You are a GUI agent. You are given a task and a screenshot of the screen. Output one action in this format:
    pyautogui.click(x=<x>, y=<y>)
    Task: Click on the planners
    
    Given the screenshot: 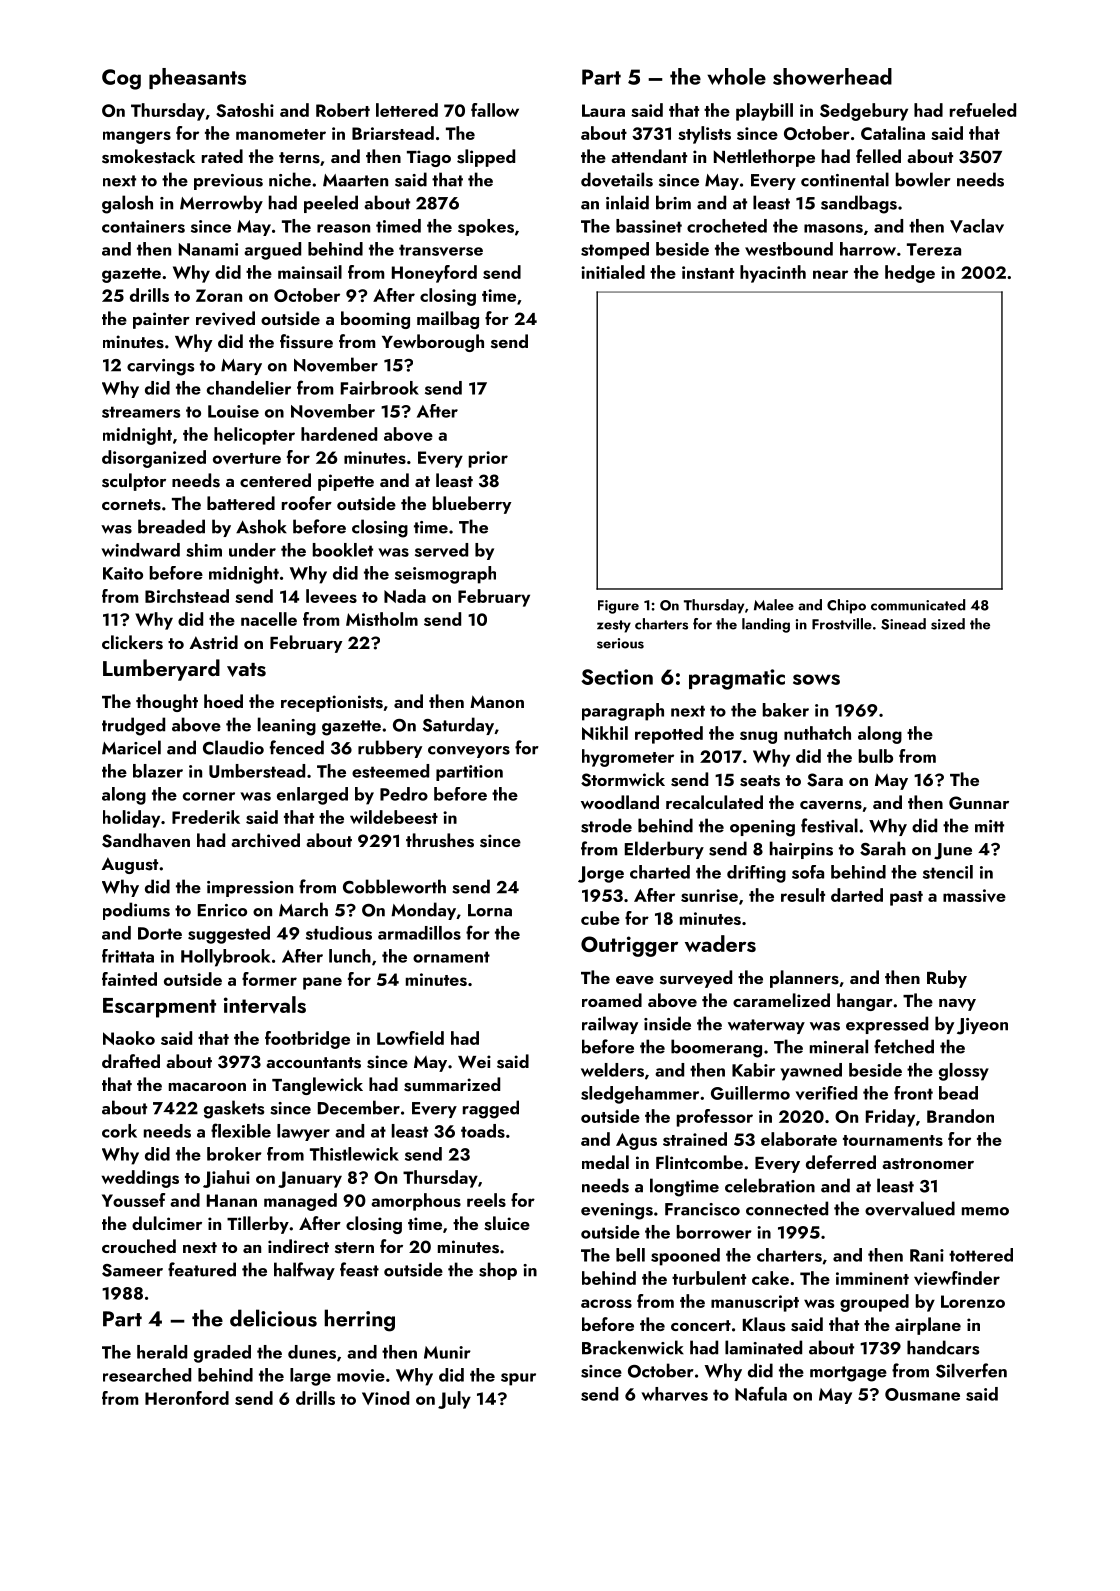 What is the action you would take?
    pyautogui.click(x=804, y=979)
